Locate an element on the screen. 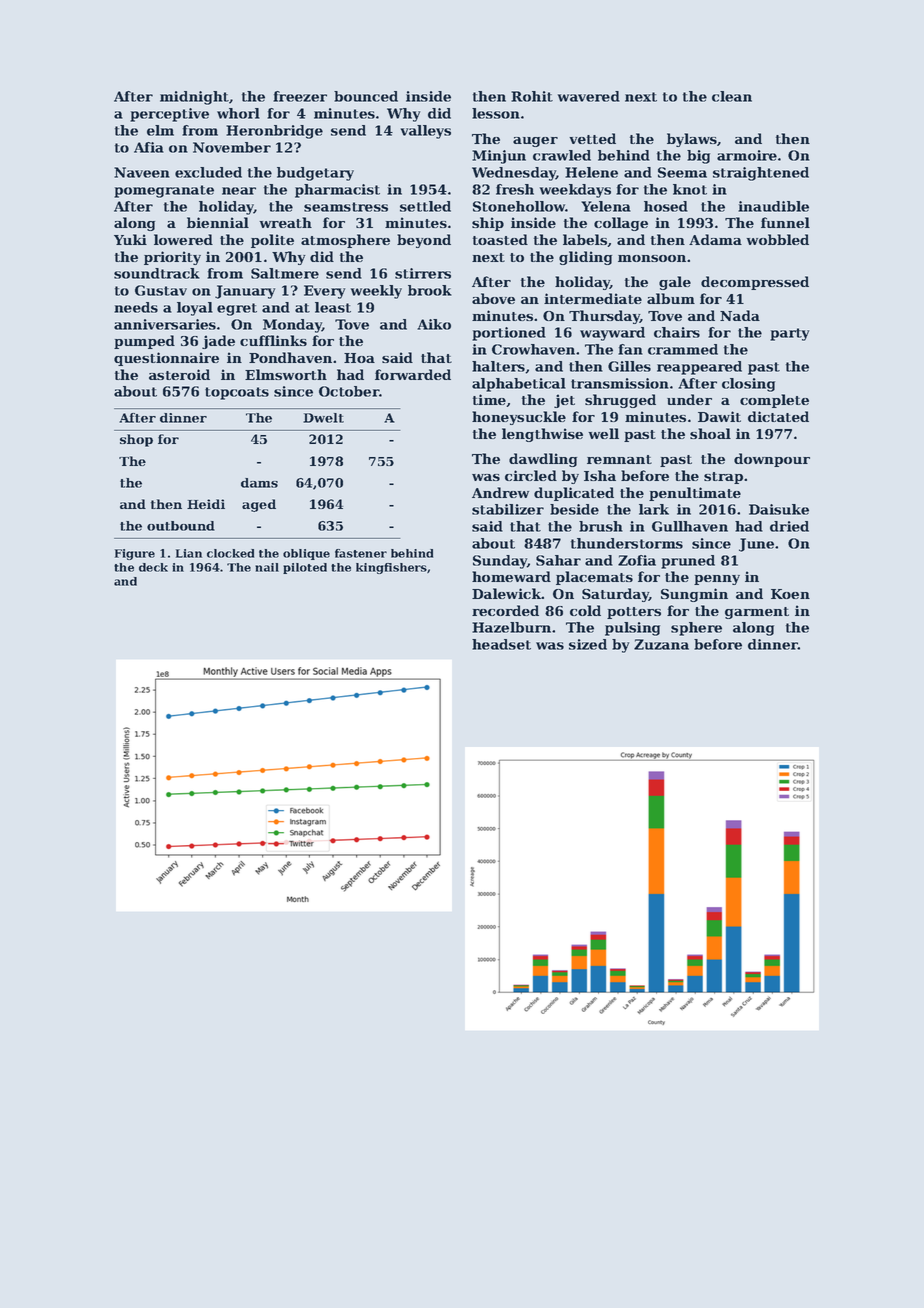 The height and width of the screenshot is (1308, 924). Dwelt is located at coordinates (323, 418).
